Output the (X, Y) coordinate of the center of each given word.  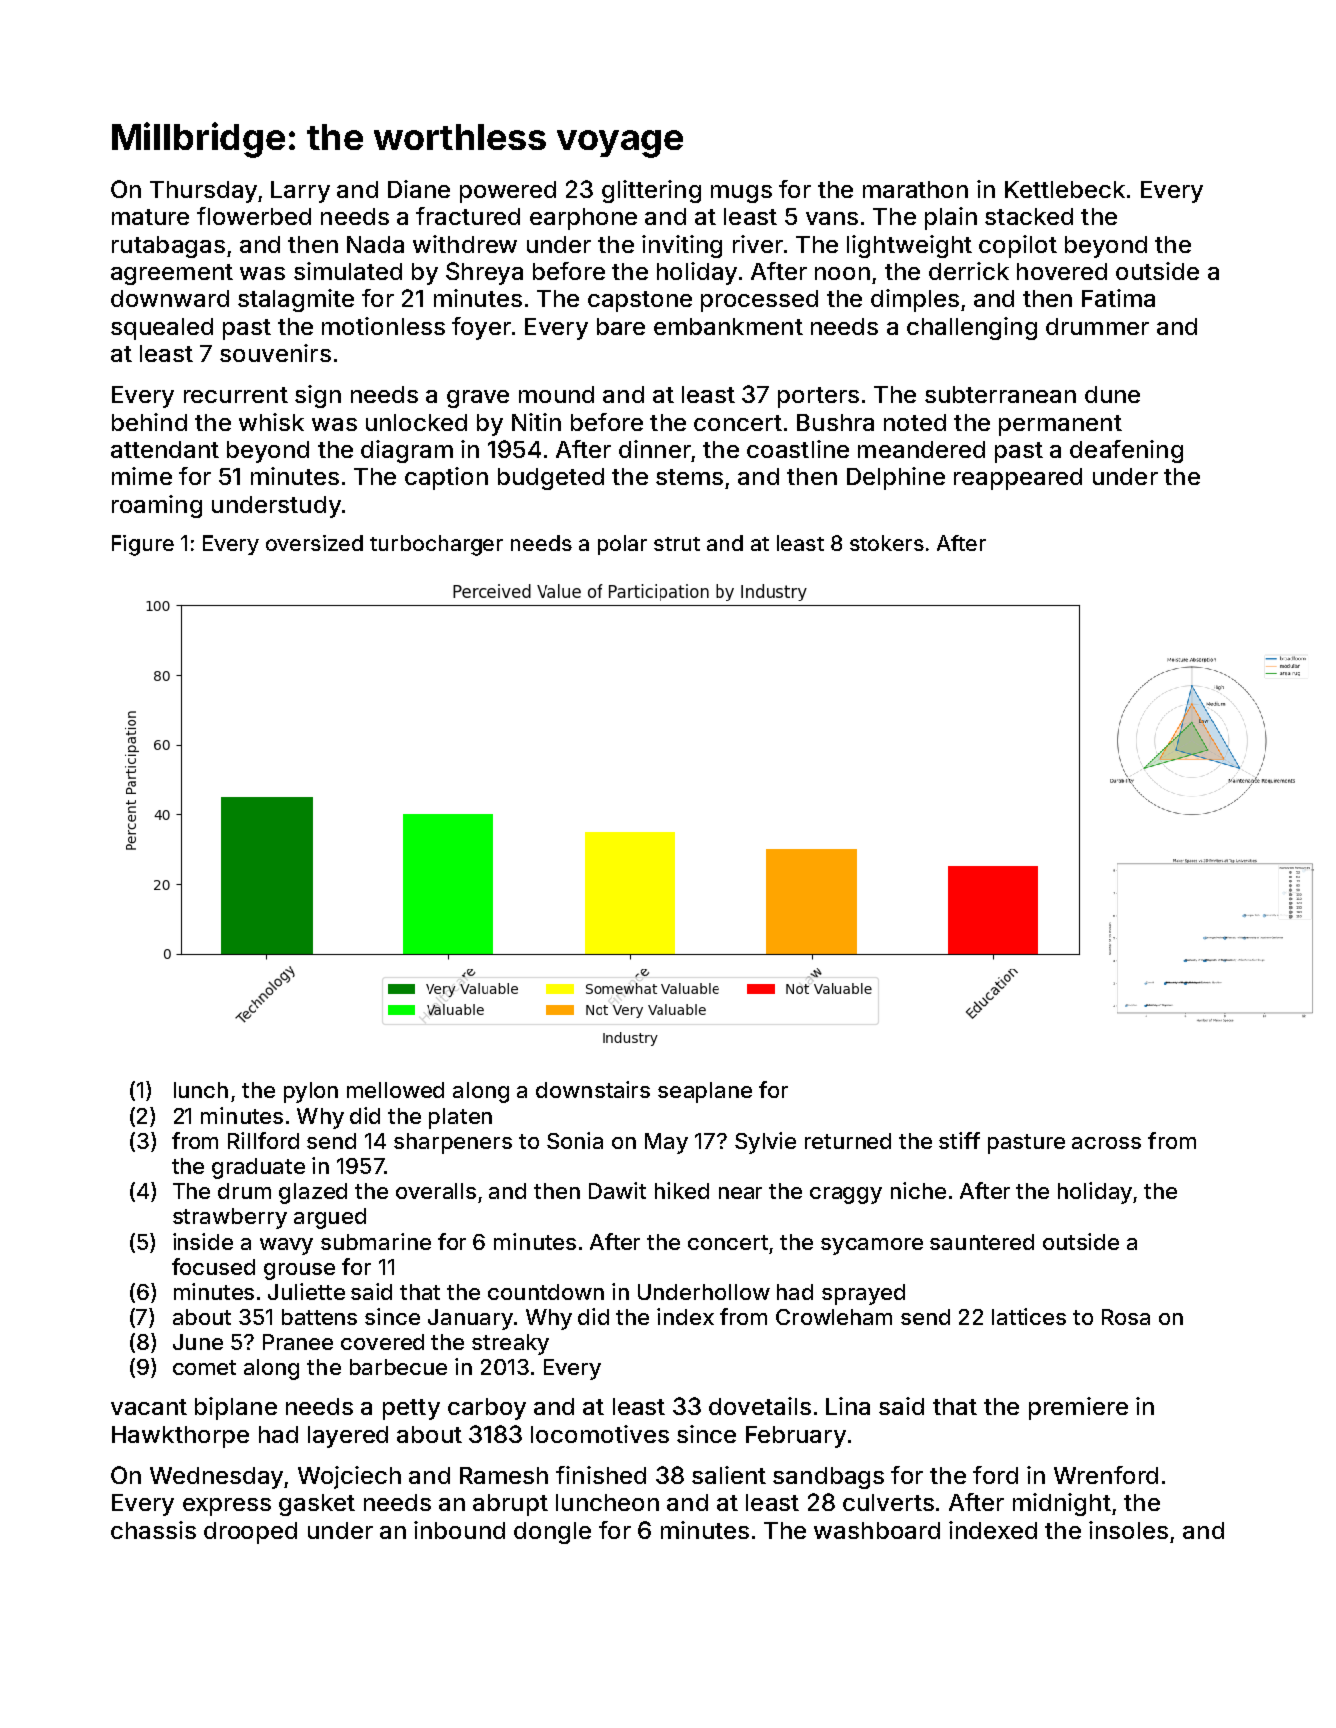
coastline (798, 449)
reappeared (1018, 479)
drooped (250, 1533)
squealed (162, 329)
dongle (552, 1533)
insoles (1128, 1530)
